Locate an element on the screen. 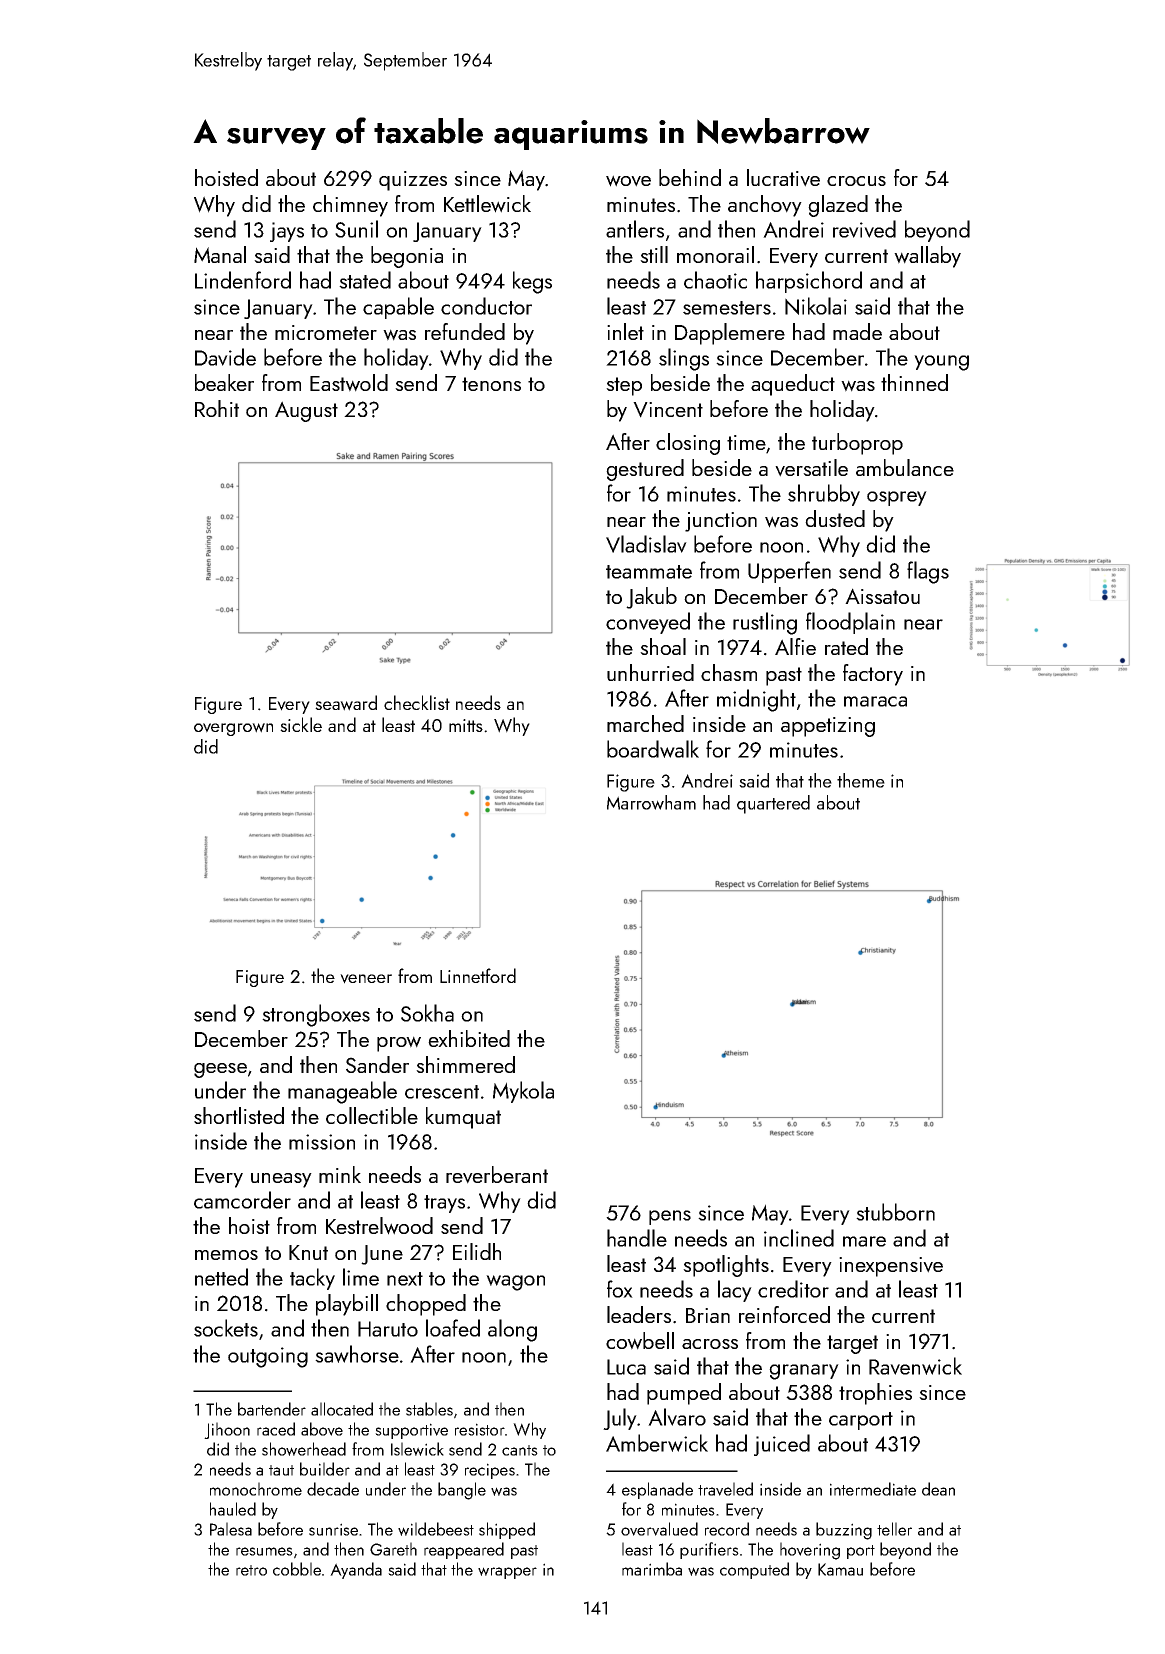 The height and width of the screenshot is (1654, 1165). unhurried is located at coordinates (650, 672).
